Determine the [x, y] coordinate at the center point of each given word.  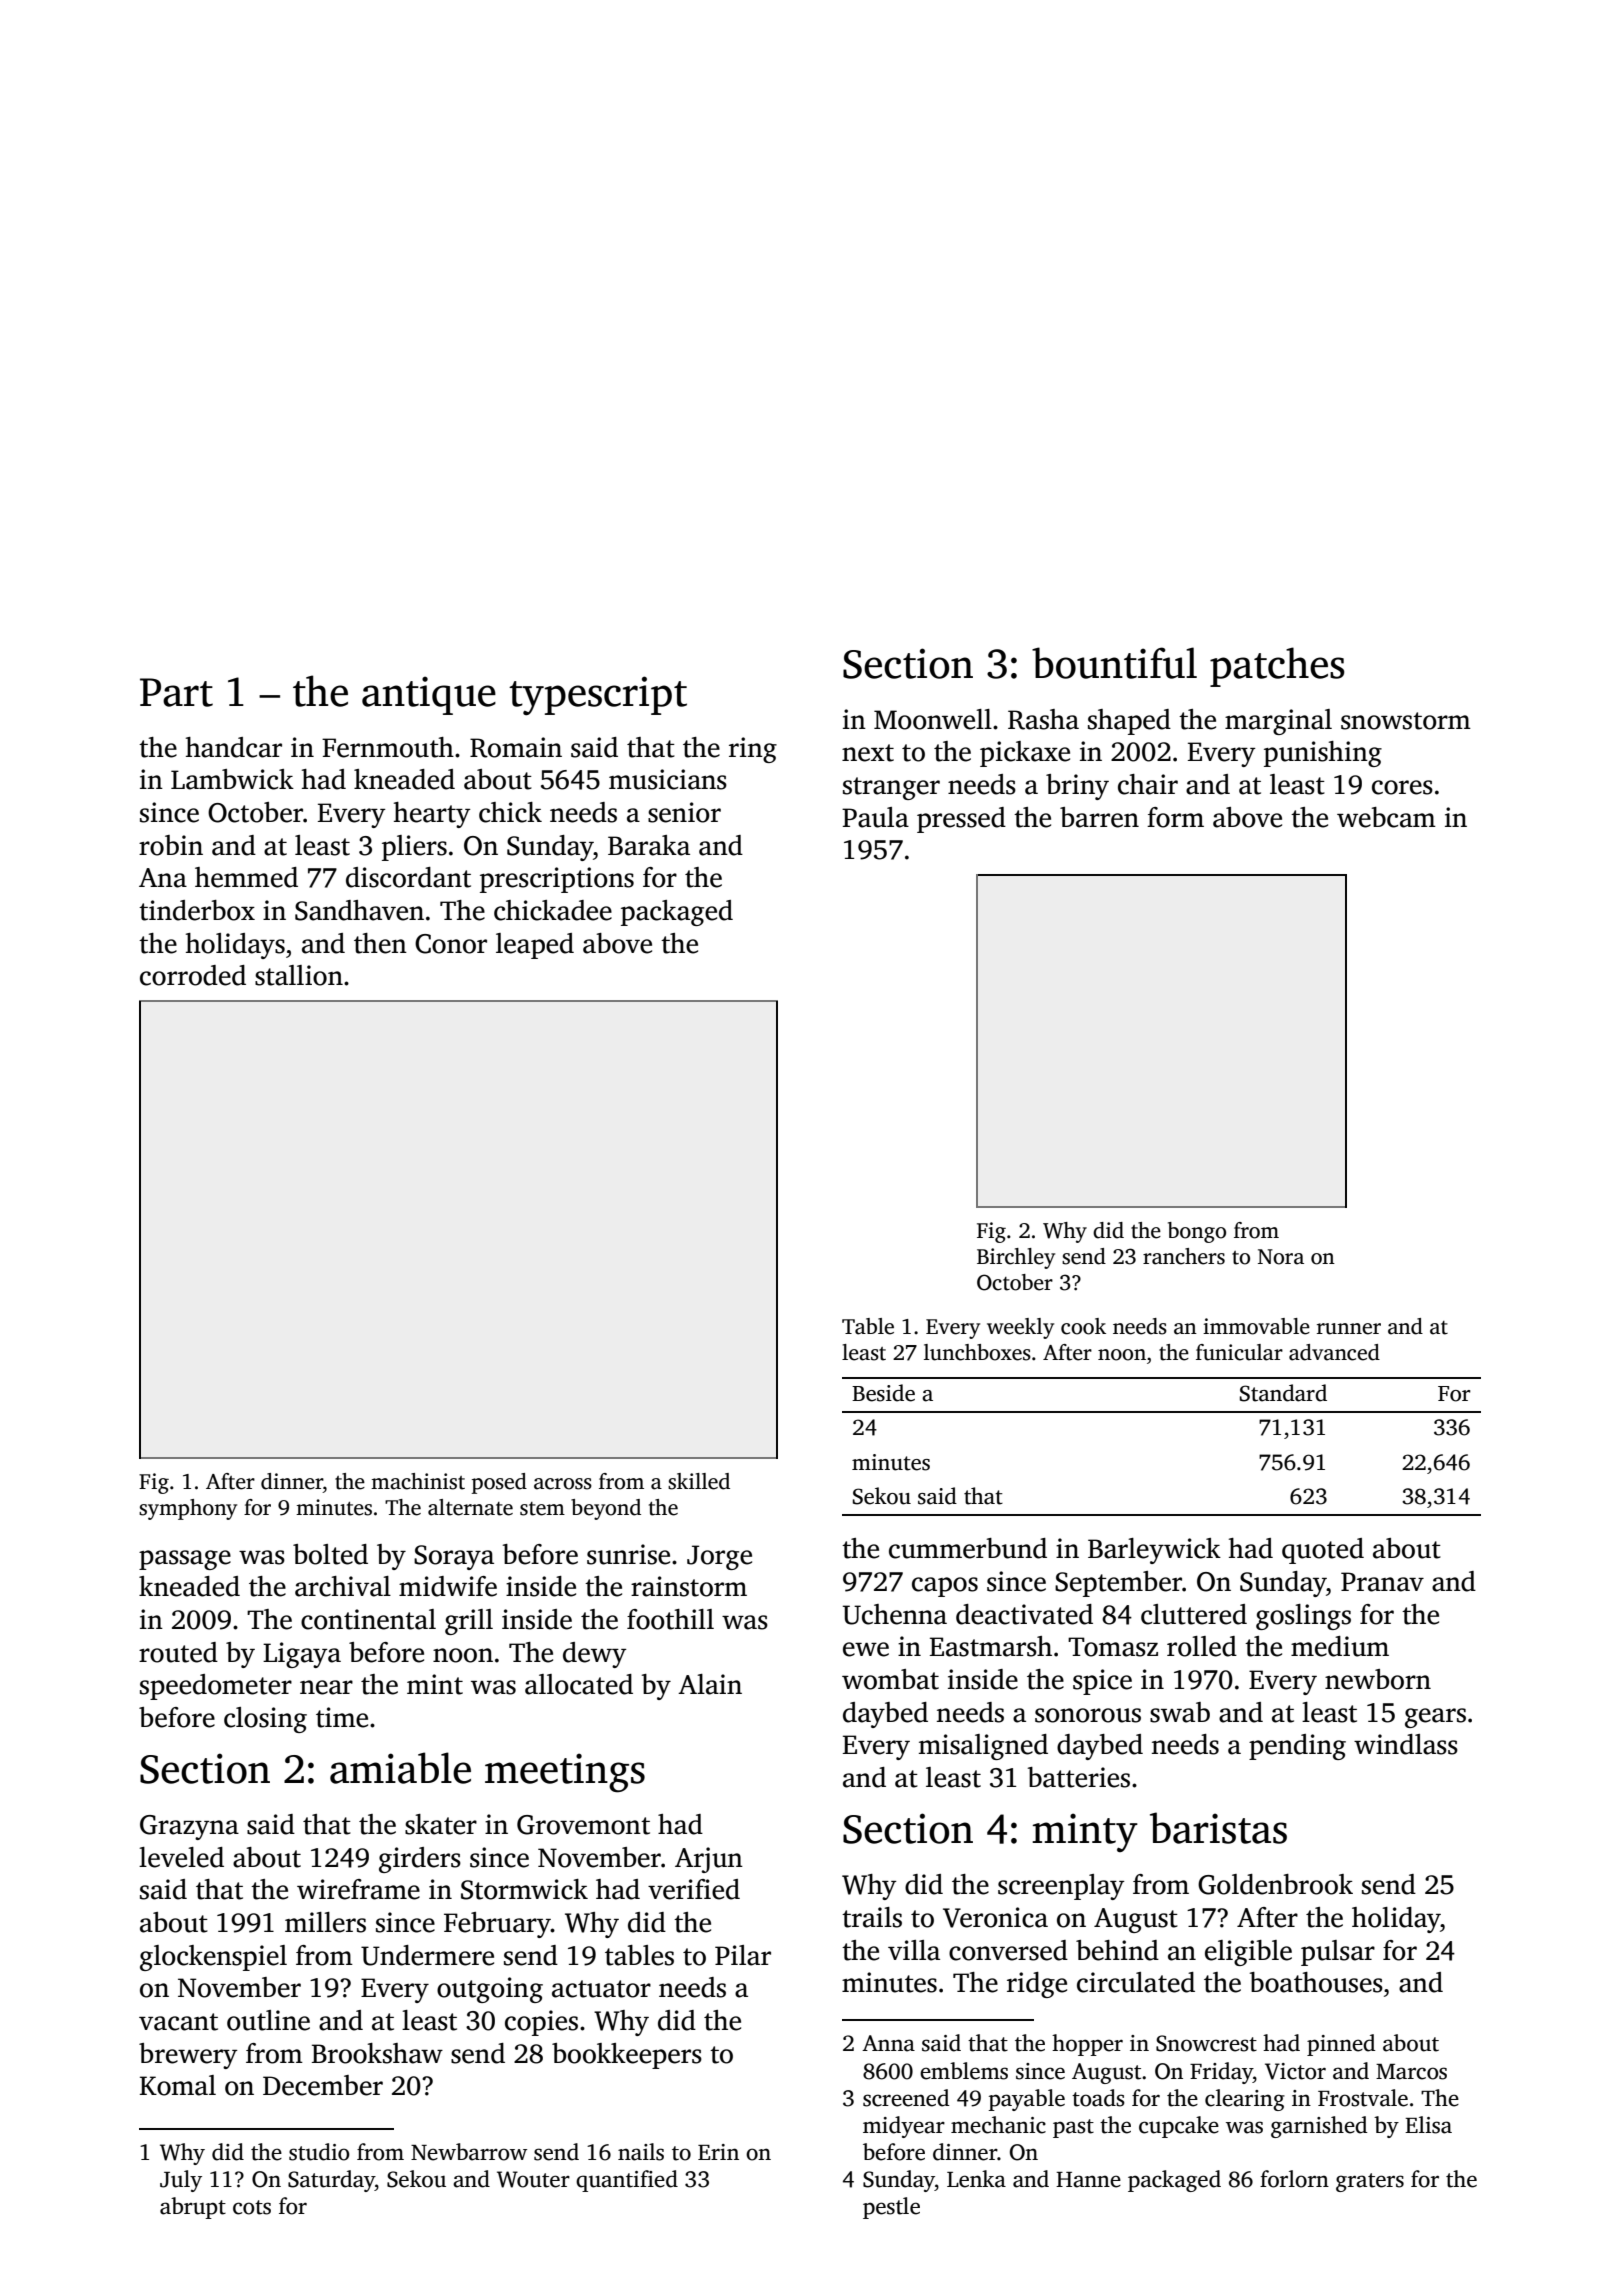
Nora [1281, 1257]
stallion [299, 975]
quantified [627, 2181]
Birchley [1016, 1258]
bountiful [1114, 663]
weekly [1020, 1328]
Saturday [331, 2181]
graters [1370, 2182]
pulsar [1338, 1953]
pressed [961, 820]
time [342, 1717]
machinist [418, 1481]
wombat [890, 1679]
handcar [234, 747]
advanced [1334, 1352]
